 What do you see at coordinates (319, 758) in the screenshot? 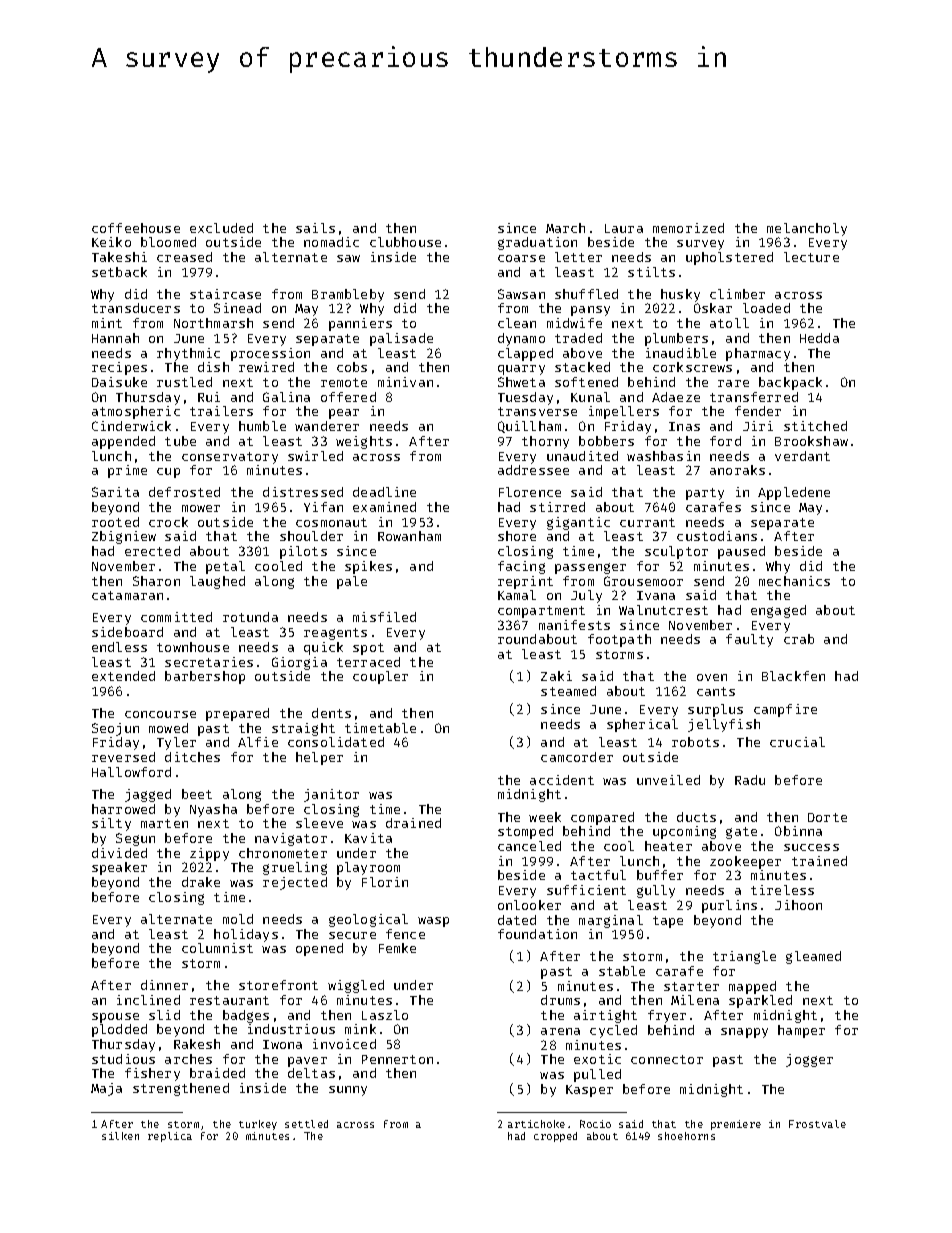
I see `helper` at bounding box center [319, 758].
